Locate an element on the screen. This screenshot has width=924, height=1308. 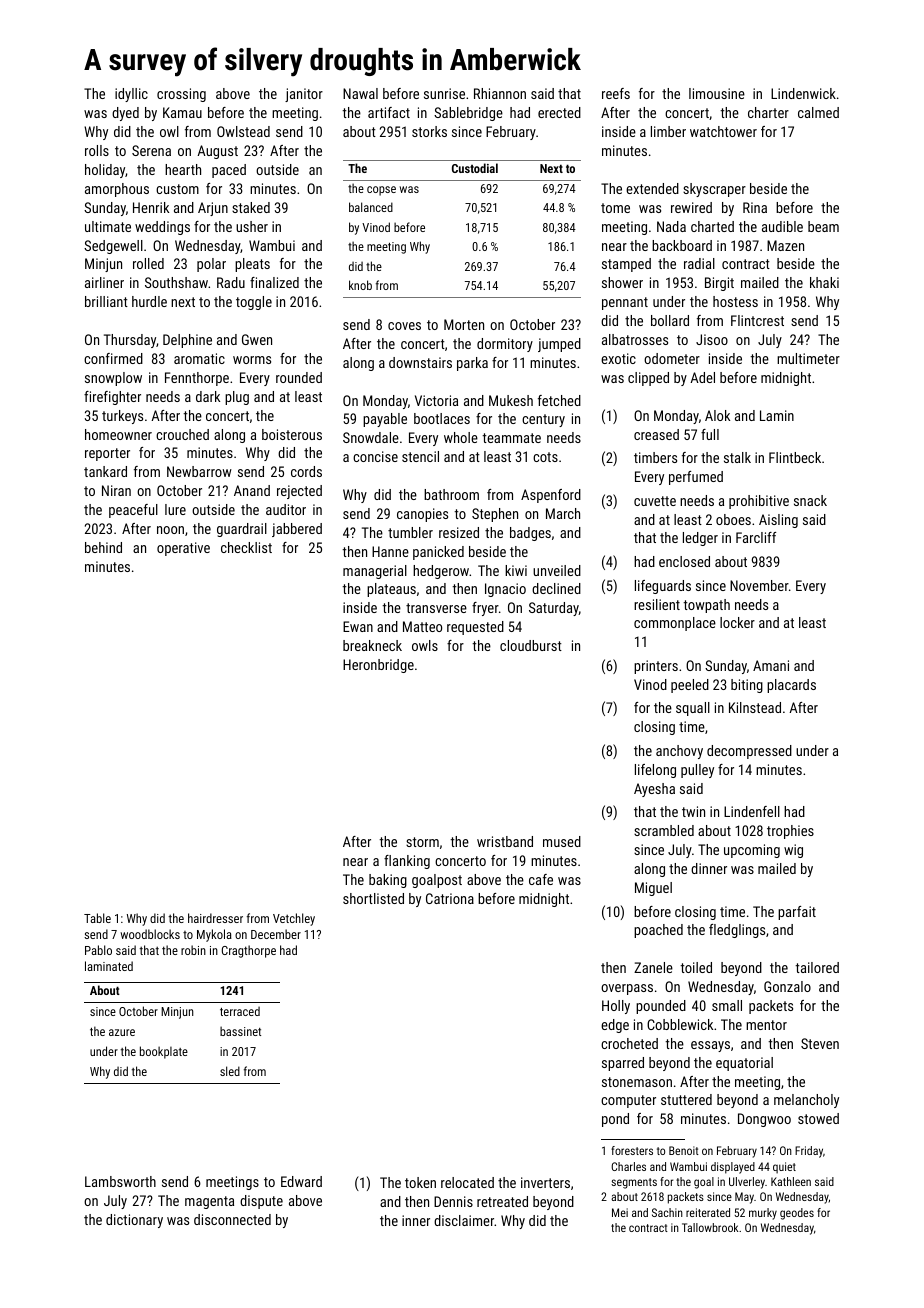
idyllic is located at coordinates (131, 95).
